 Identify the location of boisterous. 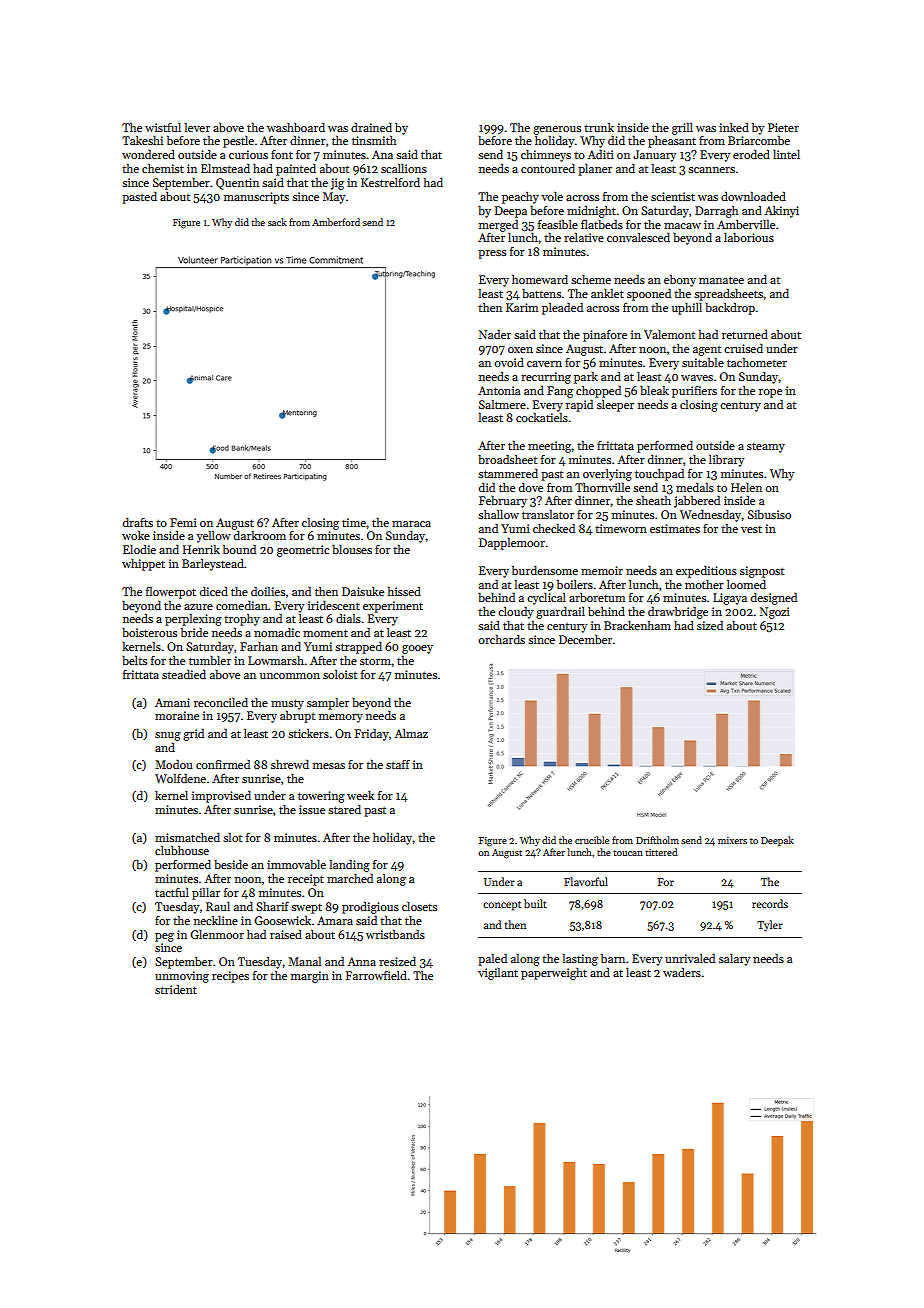
(149, 632).
